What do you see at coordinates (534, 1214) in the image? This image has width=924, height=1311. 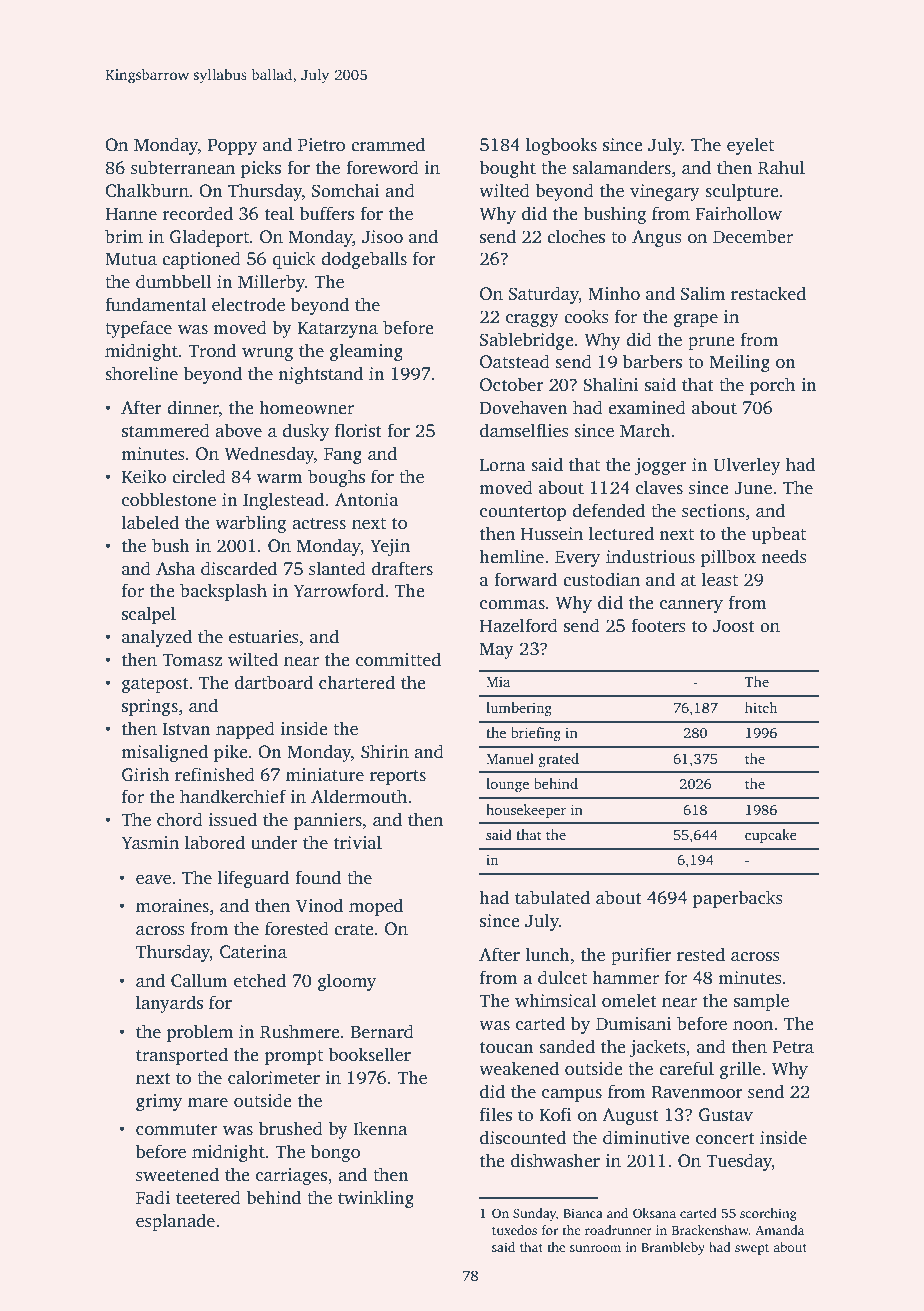 I see `Sunday` at bounding box center [534, 1214].
